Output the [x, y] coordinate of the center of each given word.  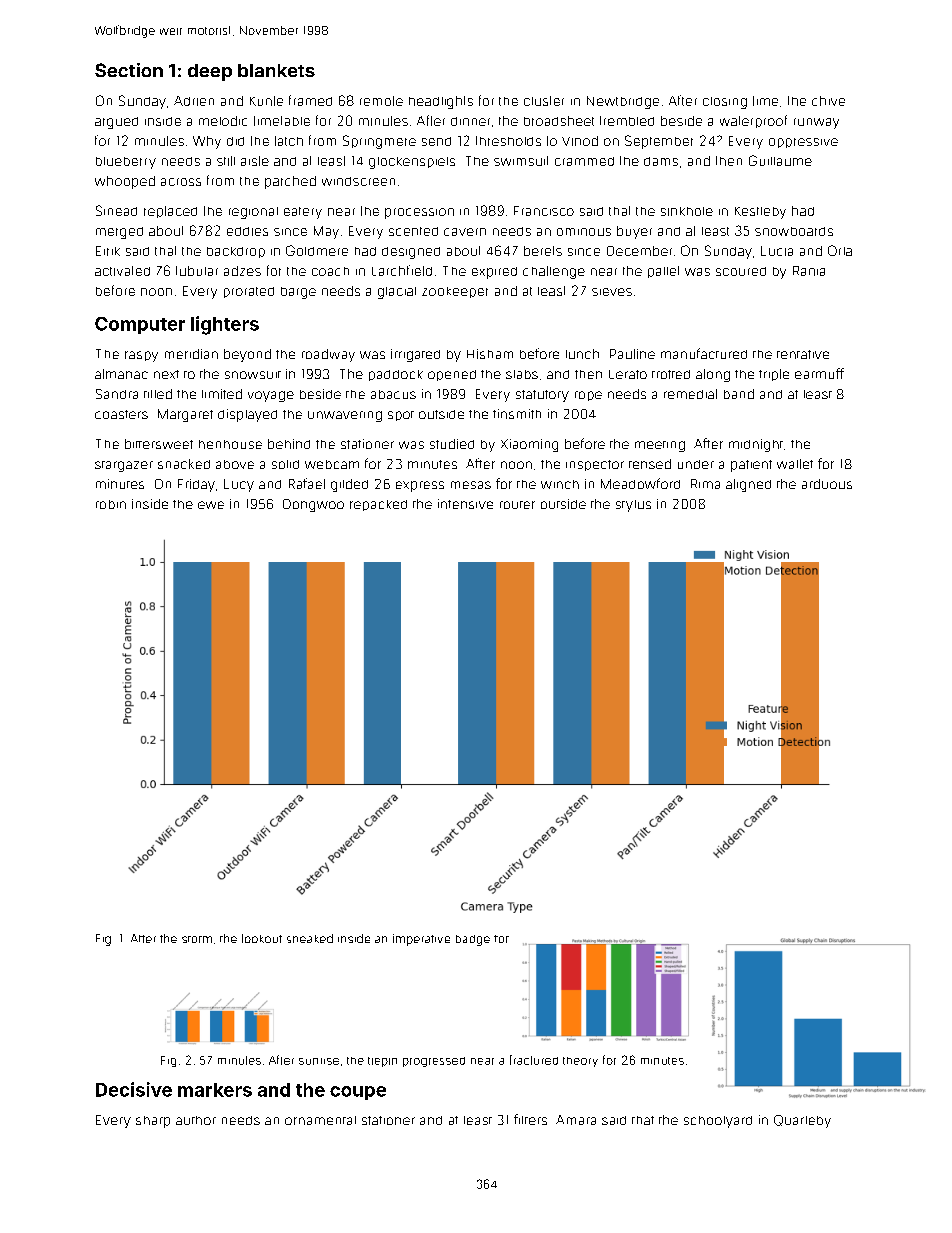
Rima [705, 484]
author [196, 1120]
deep [210, 72]
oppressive [803, 143]
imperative [421, 940]
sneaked [310, 938]
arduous [827, 484]
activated [122, 271]
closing [725, 103]
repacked [378, 505]
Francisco [544, 211]
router [517, 505]
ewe [211, 505]
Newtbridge [623, 102]
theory [580, 1062]
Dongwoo [313, 505]
